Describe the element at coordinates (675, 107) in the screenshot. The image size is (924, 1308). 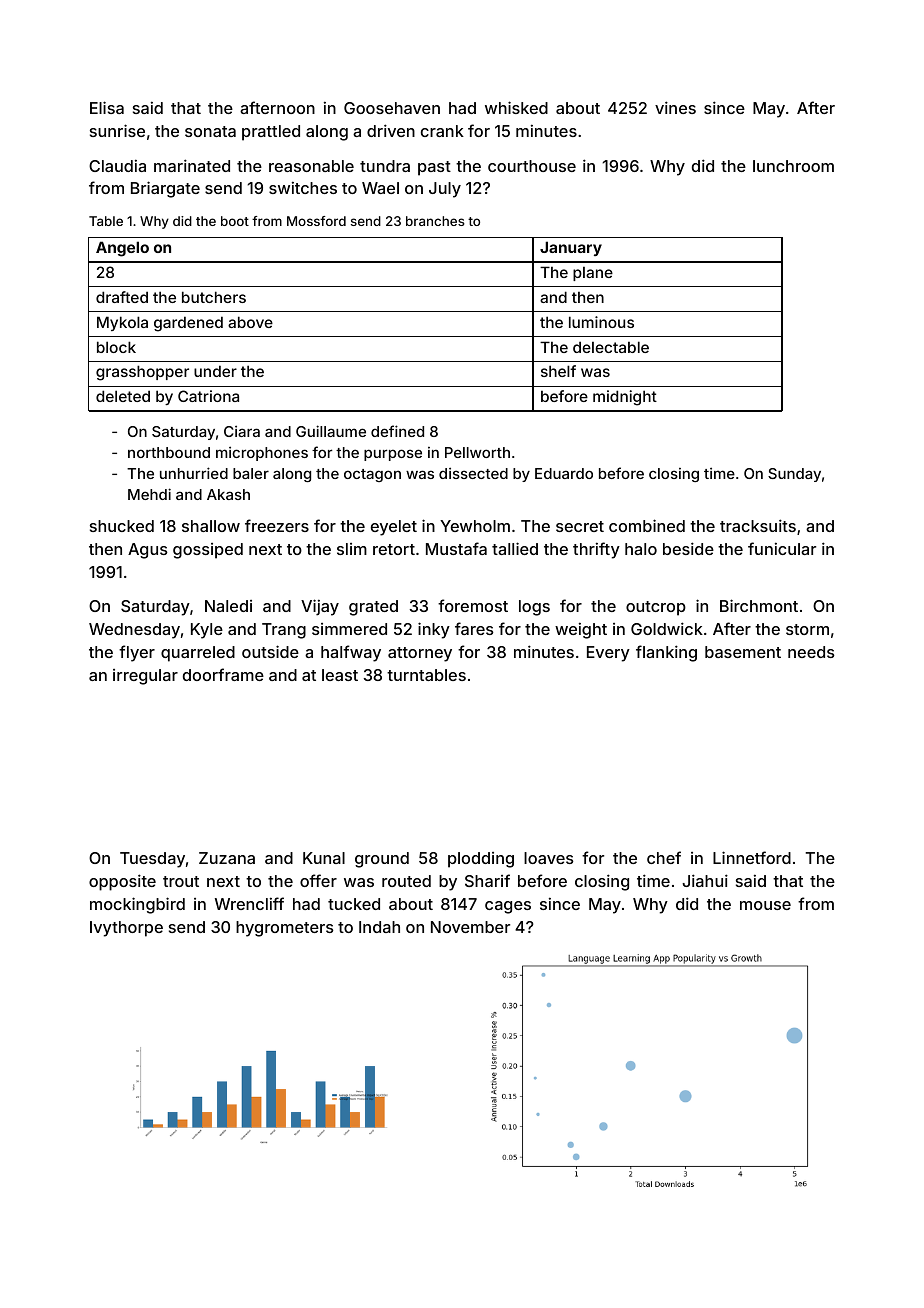
I see `vines` at that location.
